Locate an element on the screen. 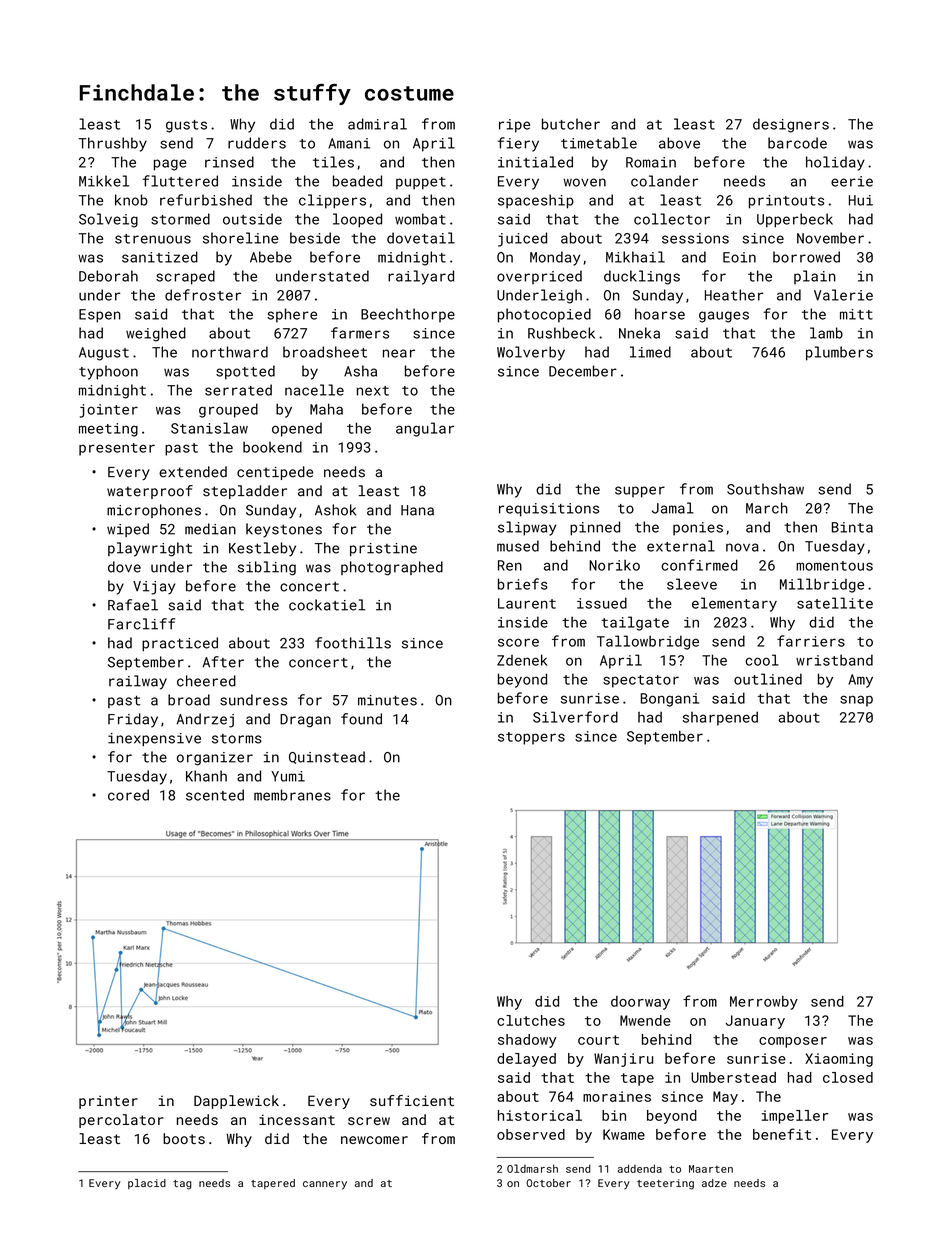 This screenshot has width=952, height=1233. Deborah is located at coordinates (108, 276).
